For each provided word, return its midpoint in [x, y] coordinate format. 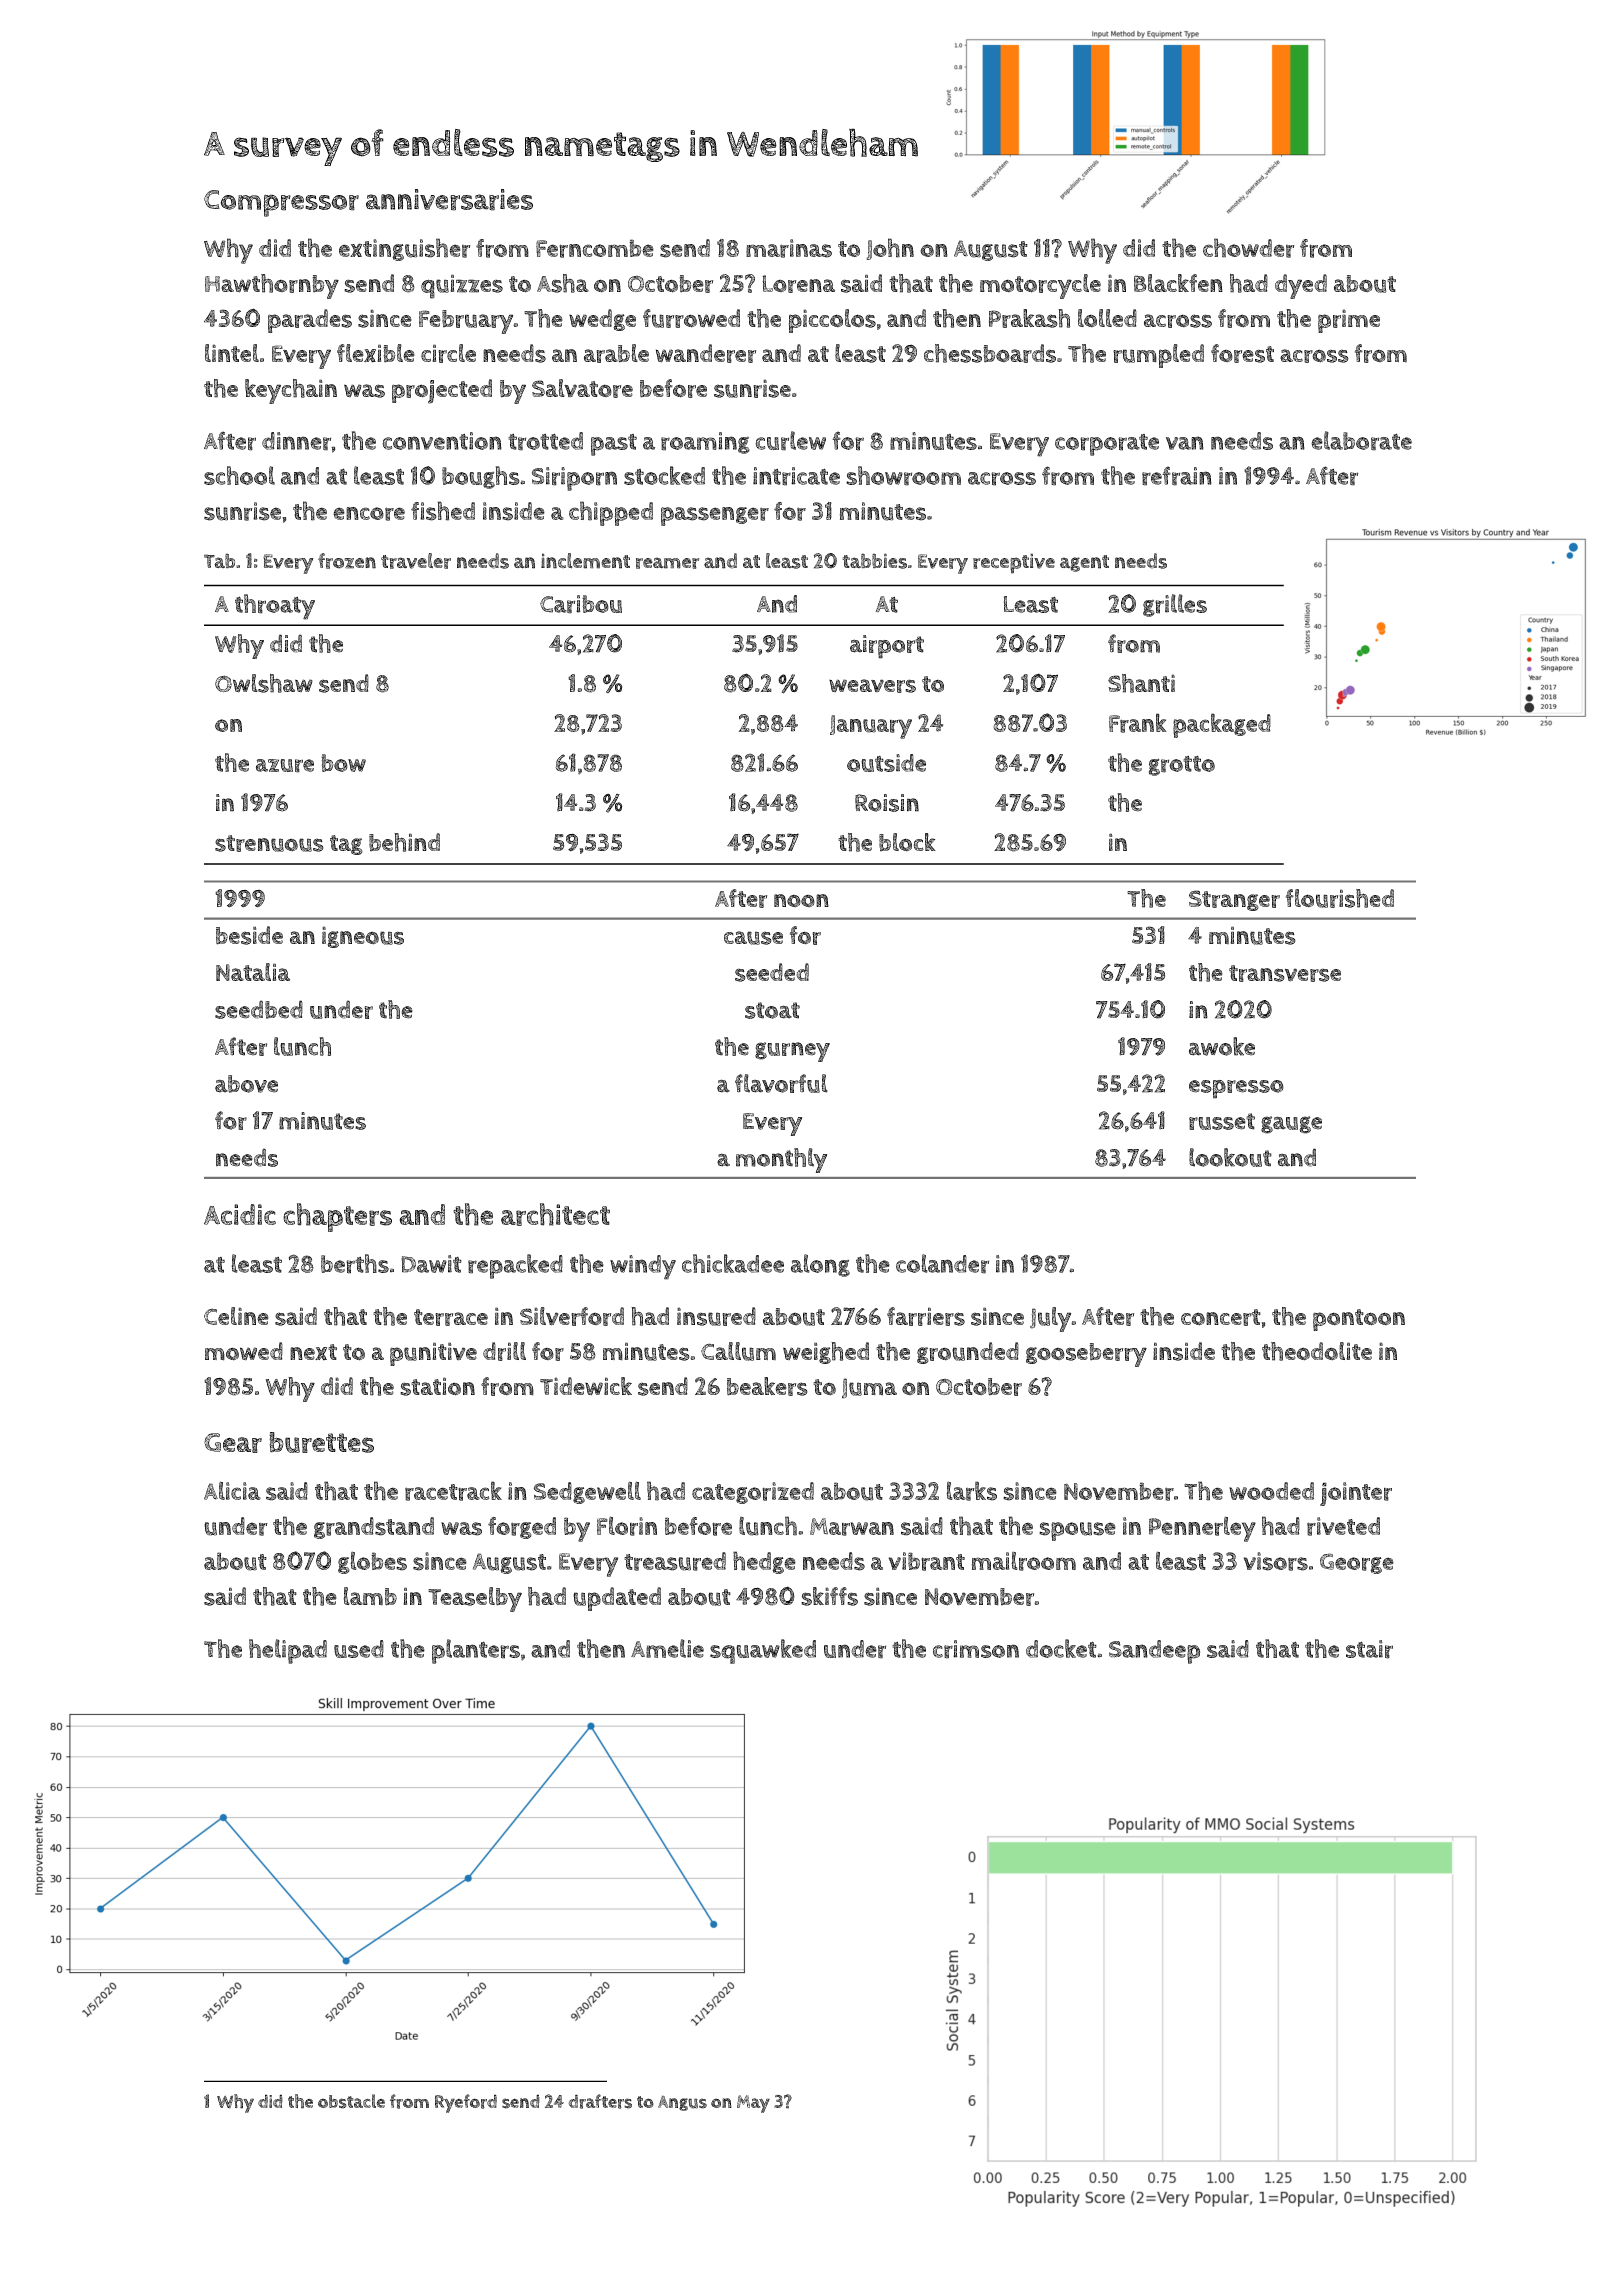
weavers [872, 686]
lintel [232, 353]
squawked [763, 1651]
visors [1275, 1561]
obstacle [351, 2101]
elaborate [1361, 441]
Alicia [232, 1490]
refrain [1177, 476]
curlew [790, 441]
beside [249, 935]
